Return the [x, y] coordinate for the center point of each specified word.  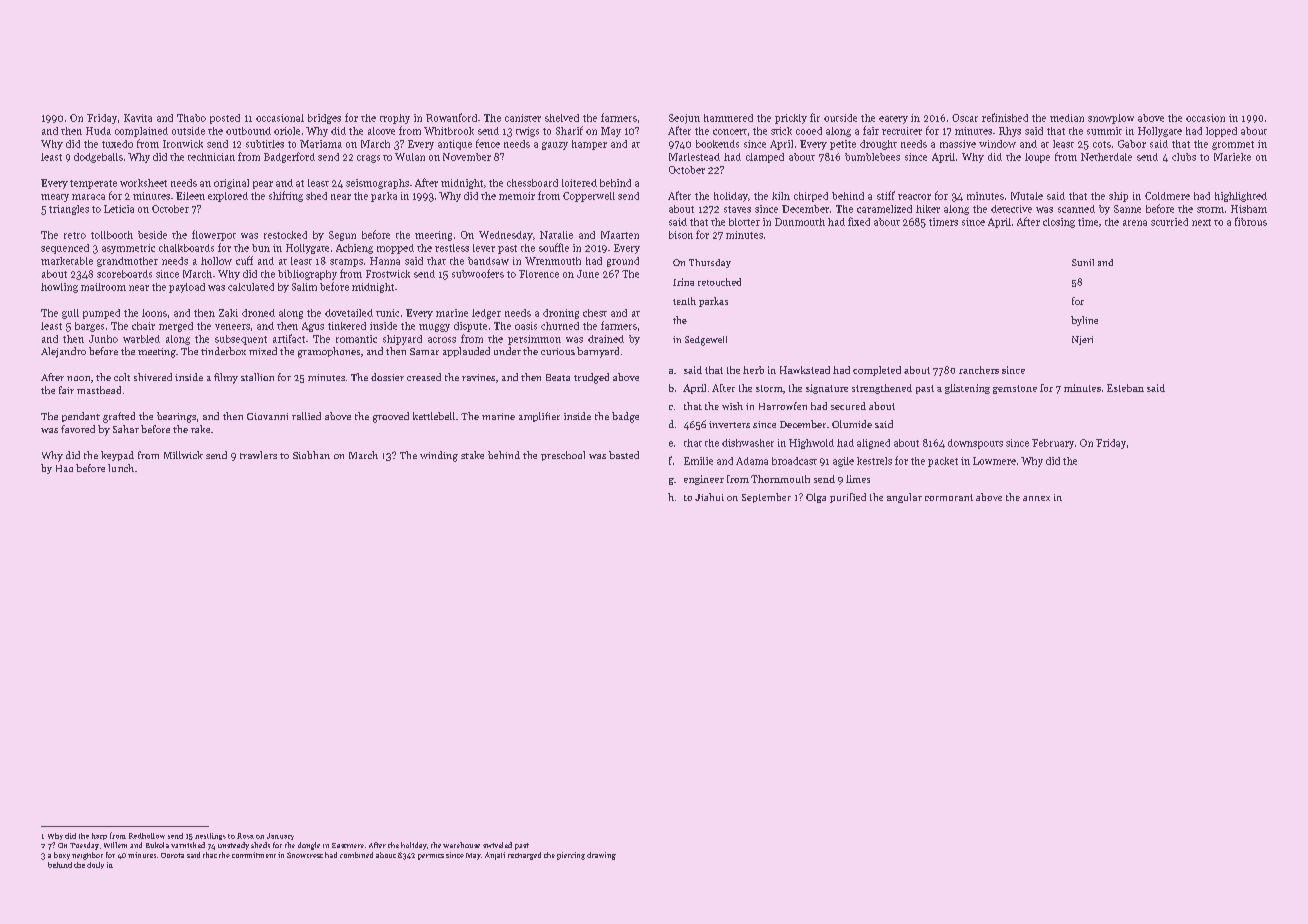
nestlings [210, 836]
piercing [571, 856]
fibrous [1251, 221]
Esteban [1125, 388]
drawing [601, 856]
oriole [287, 131]
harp [99, 836]
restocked [285, 235]
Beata [558, 377]
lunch [121, 468]
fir [815, 117]
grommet [1233, 145]
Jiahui [709, 497]
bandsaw [488, 261]
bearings [176, 417]
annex [1036, 498]
